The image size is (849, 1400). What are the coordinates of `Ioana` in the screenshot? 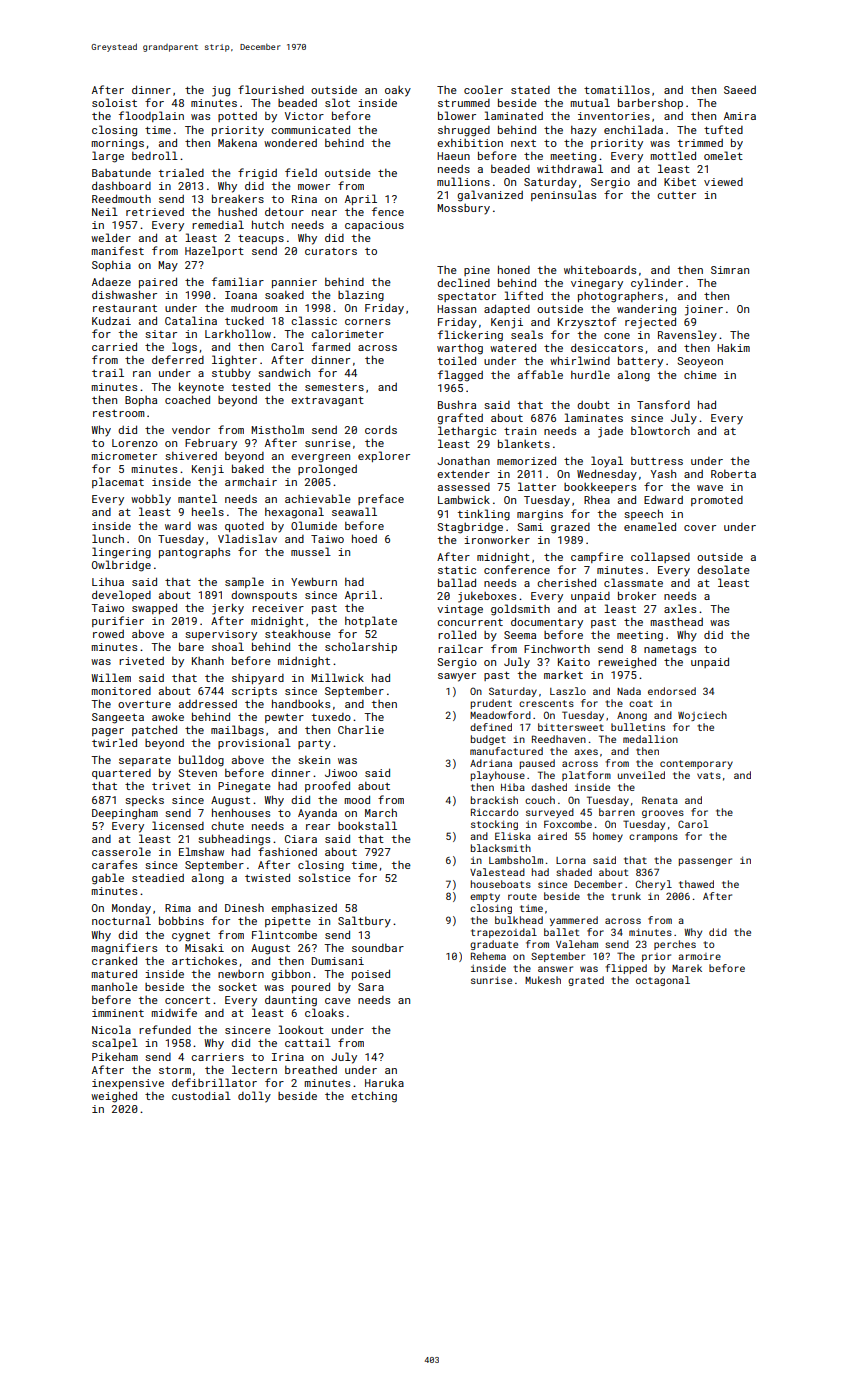 It's located at (241, 295).
